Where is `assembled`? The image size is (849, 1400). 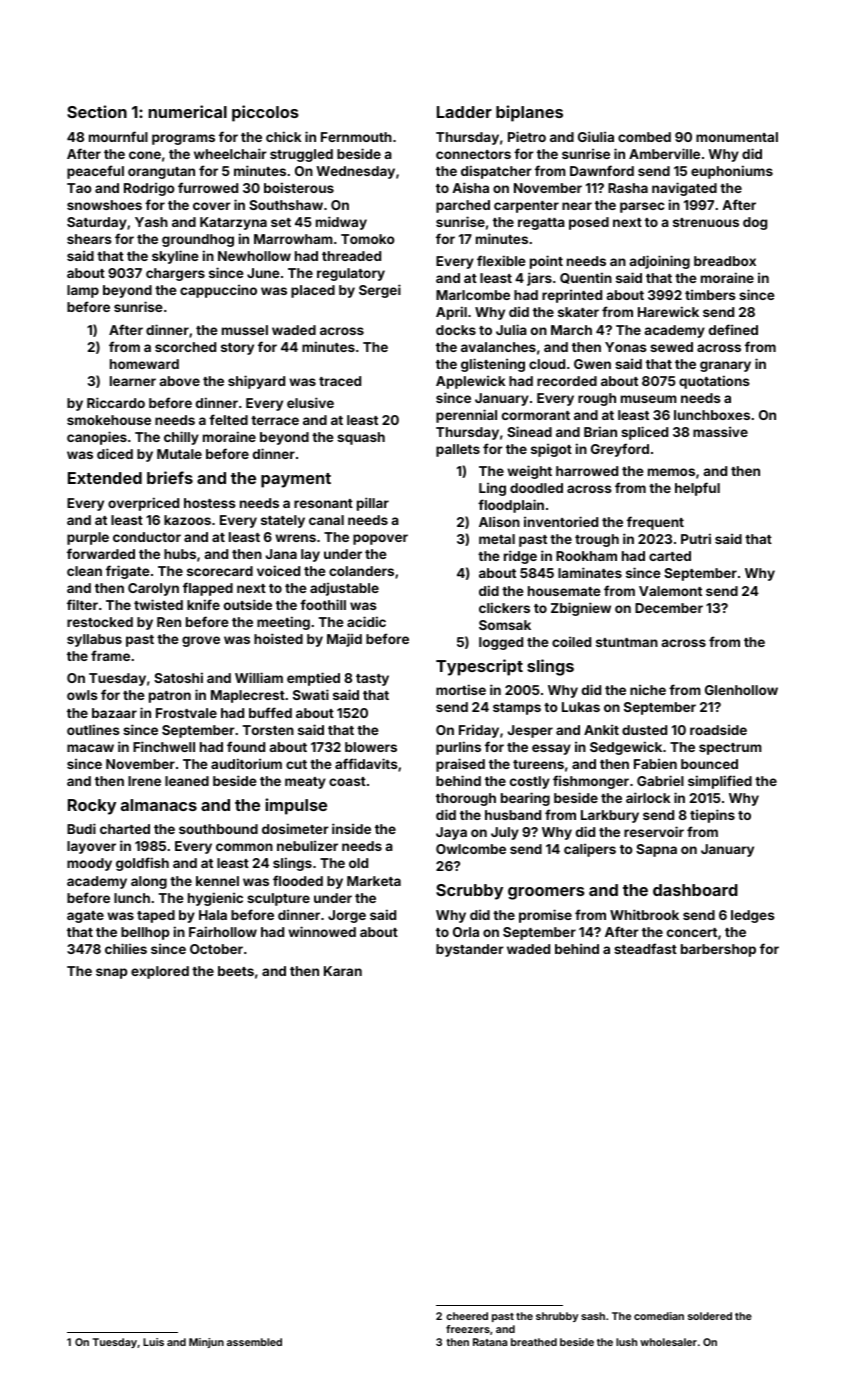 assembled is located at coordinates (254, 1342).
